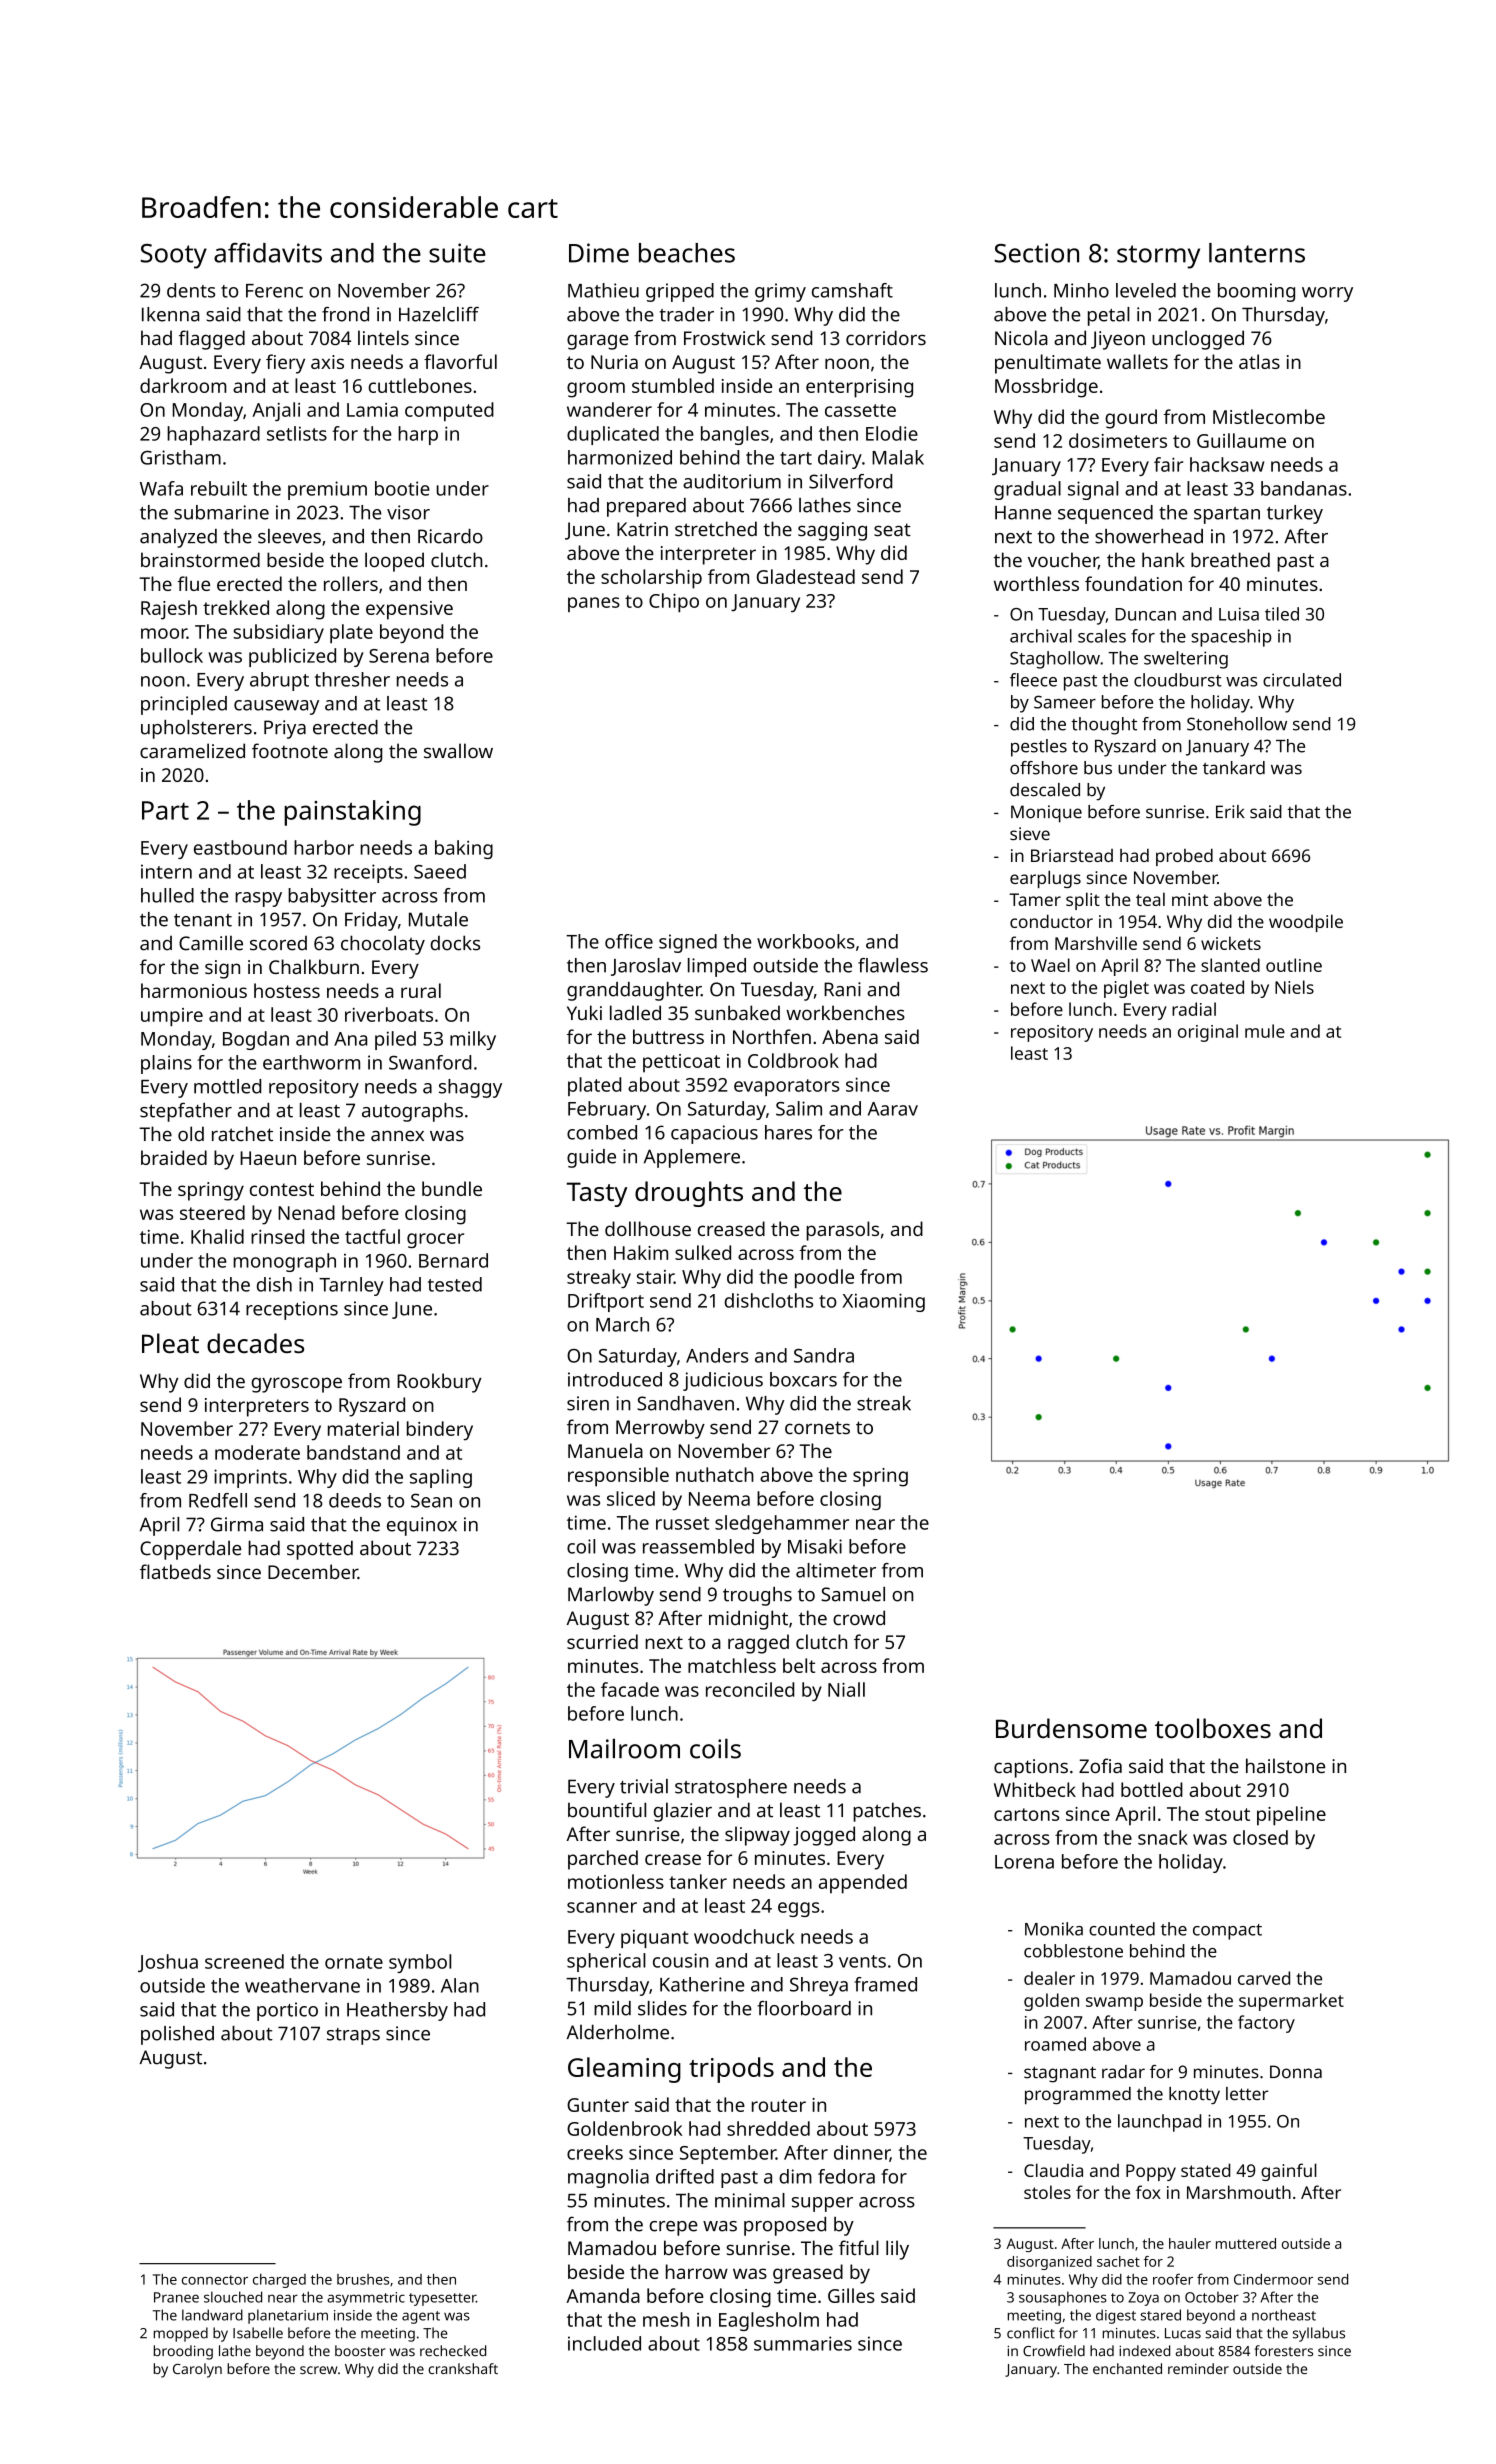 The width and height of the screenshot is (1496, 2464). What do you see at coordinates (687, 314) in the screenshot?
I see `trader` at bounding box center [687, 314].
